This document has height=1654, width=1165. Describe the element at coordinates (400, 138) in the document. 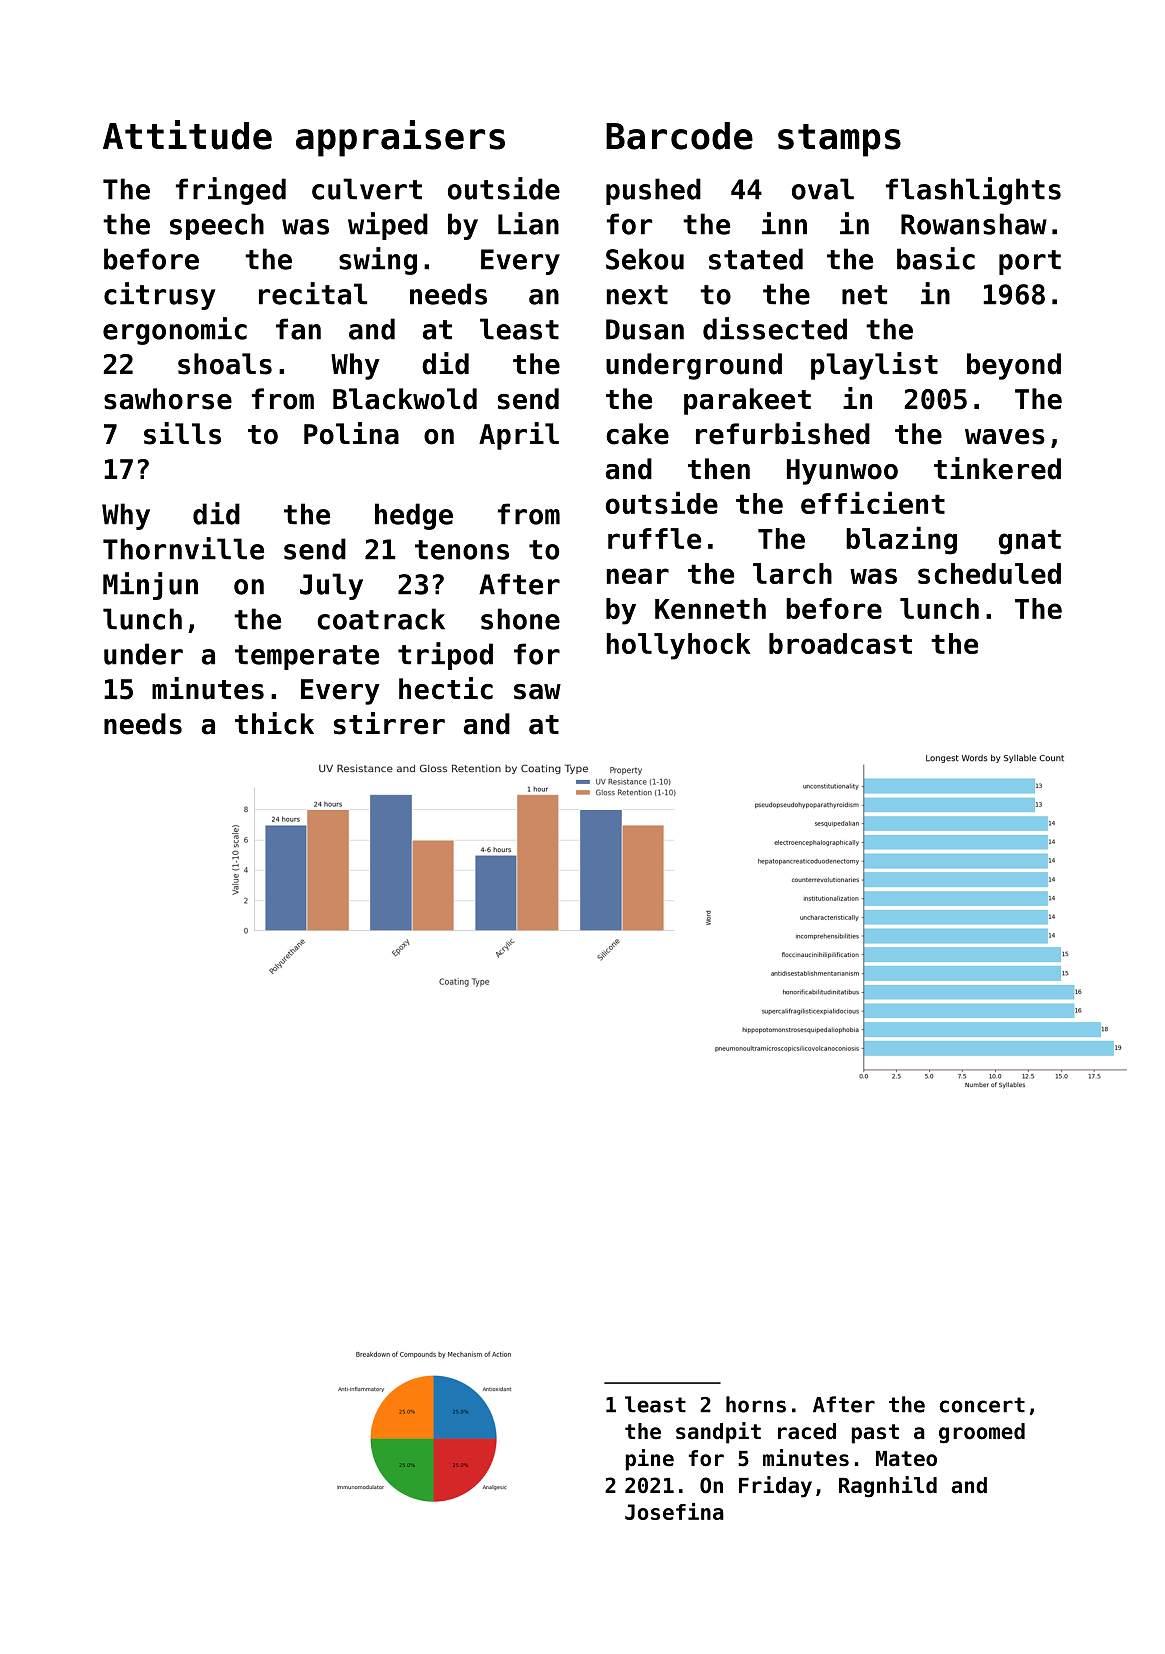

I see `appraisers` at that location.
